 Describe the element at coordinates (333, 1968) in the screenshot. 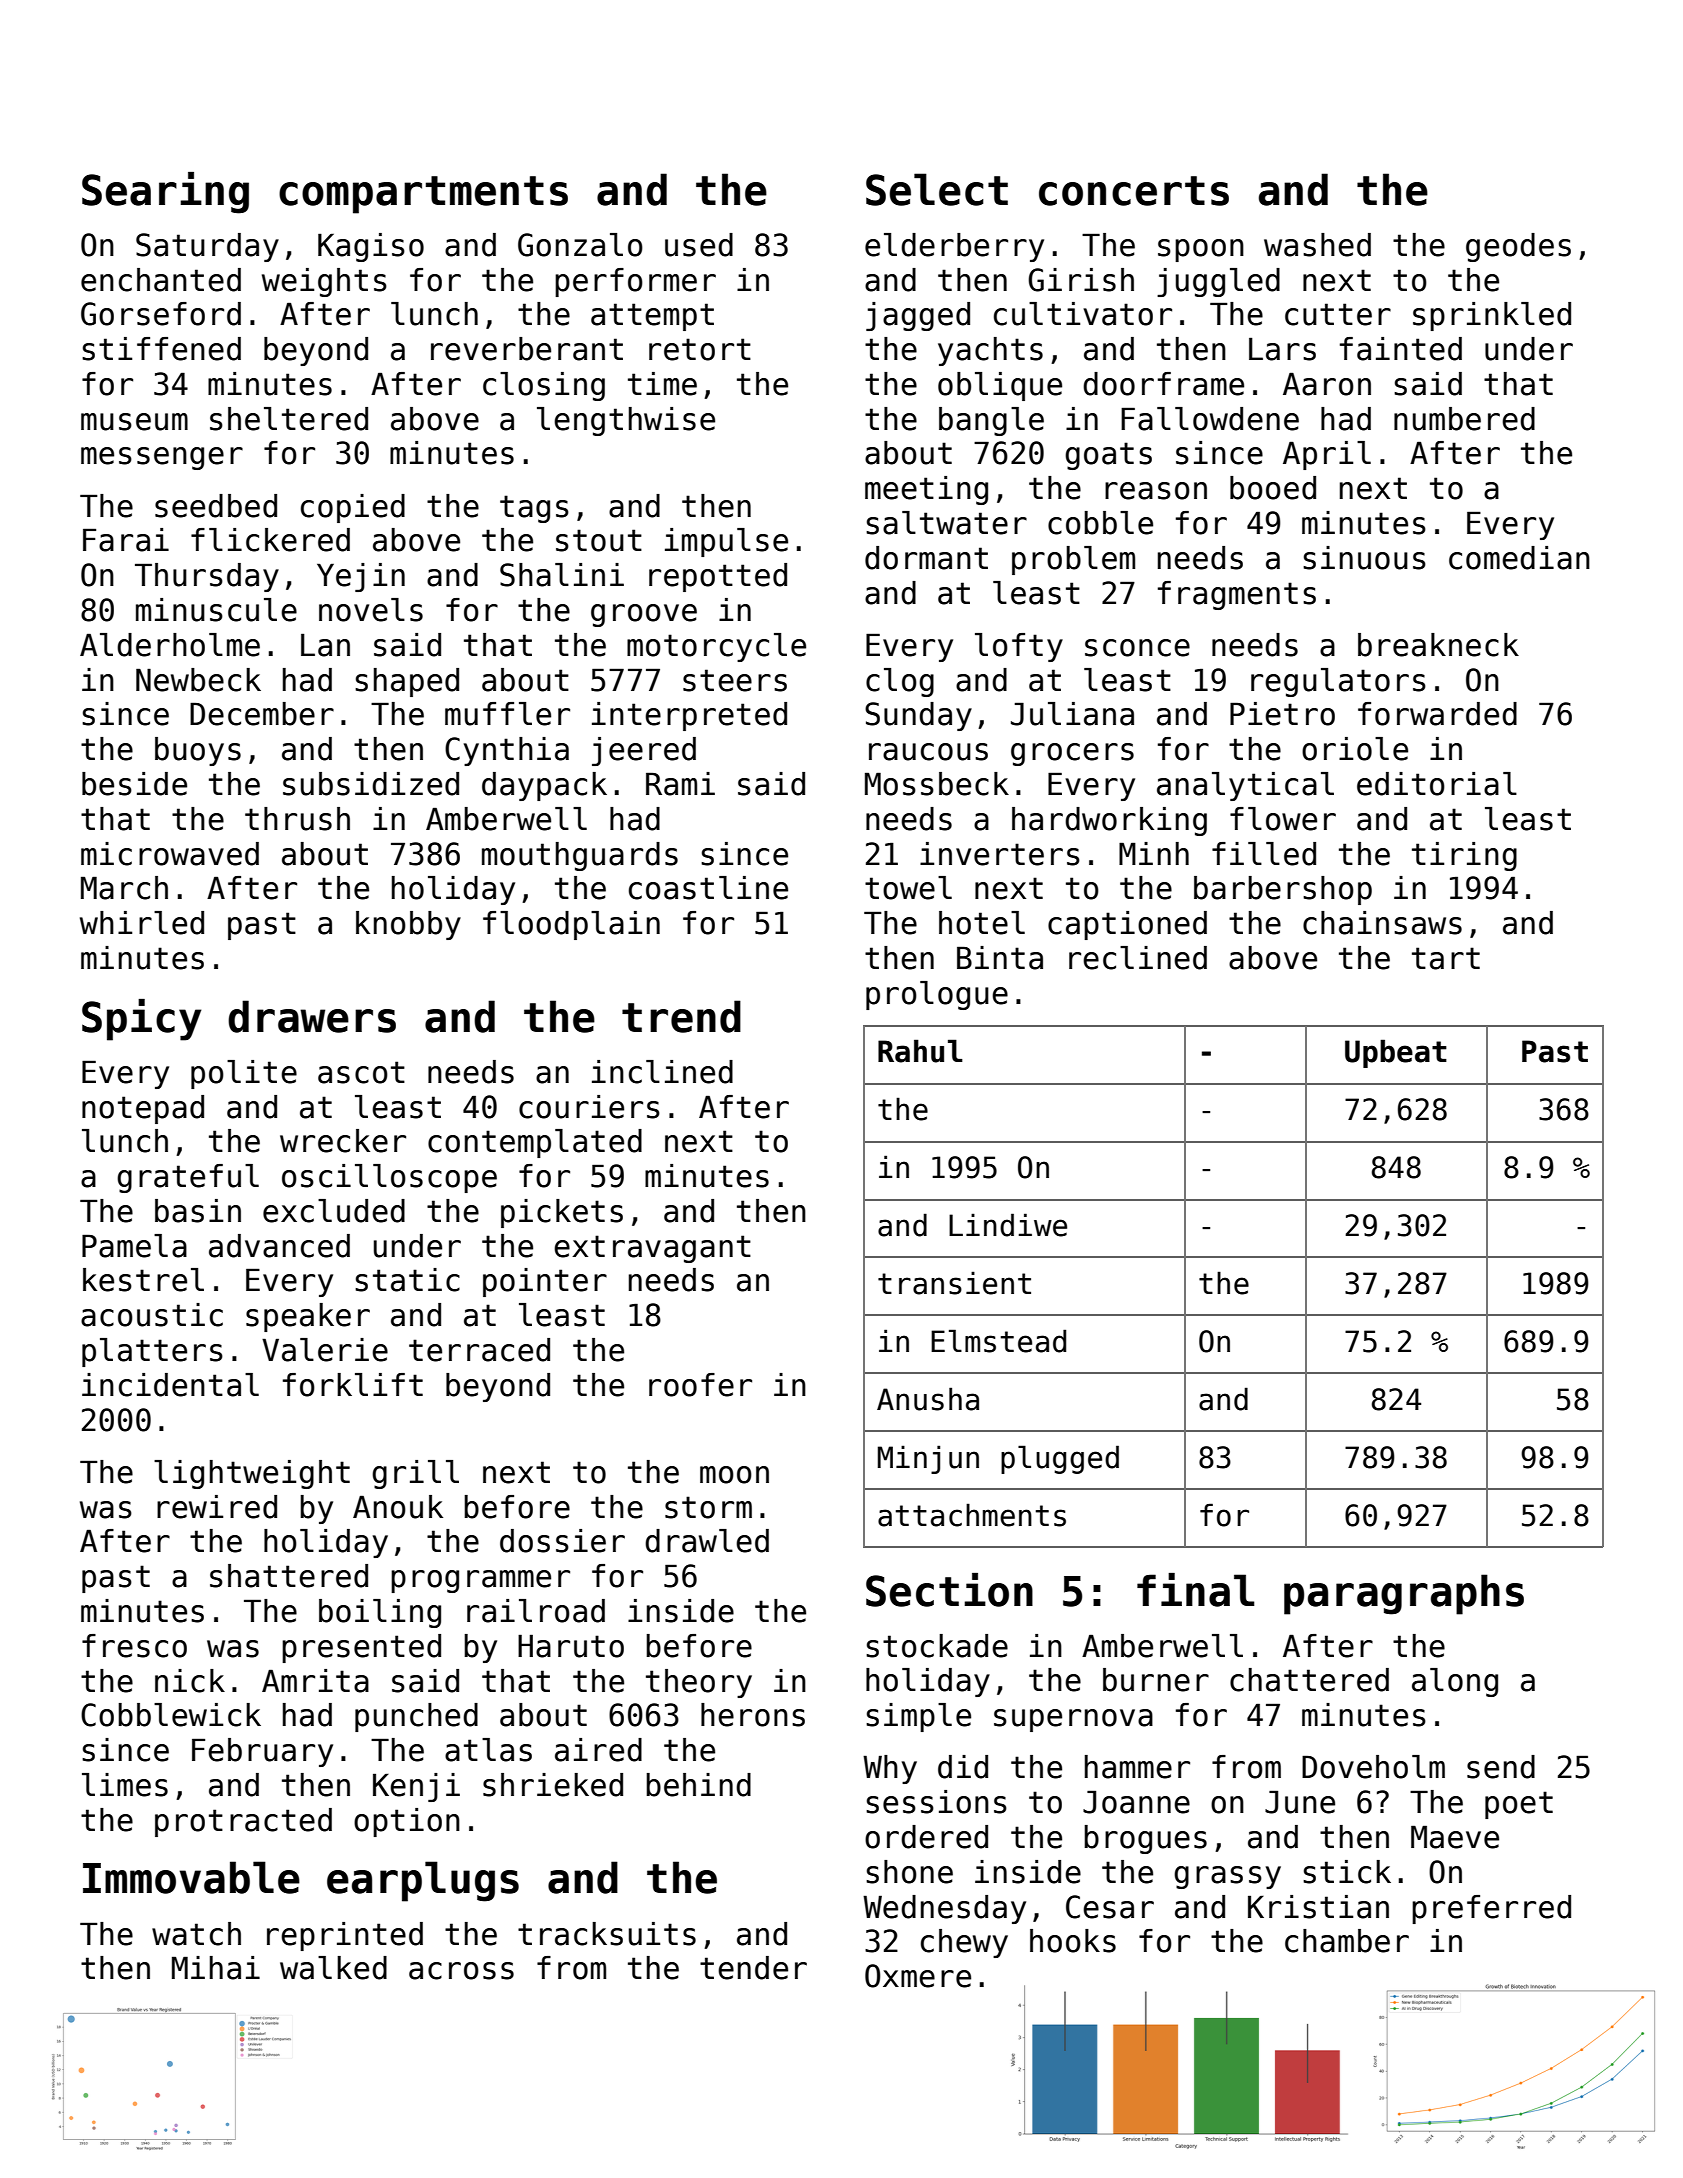

I see `walked` at that location.
